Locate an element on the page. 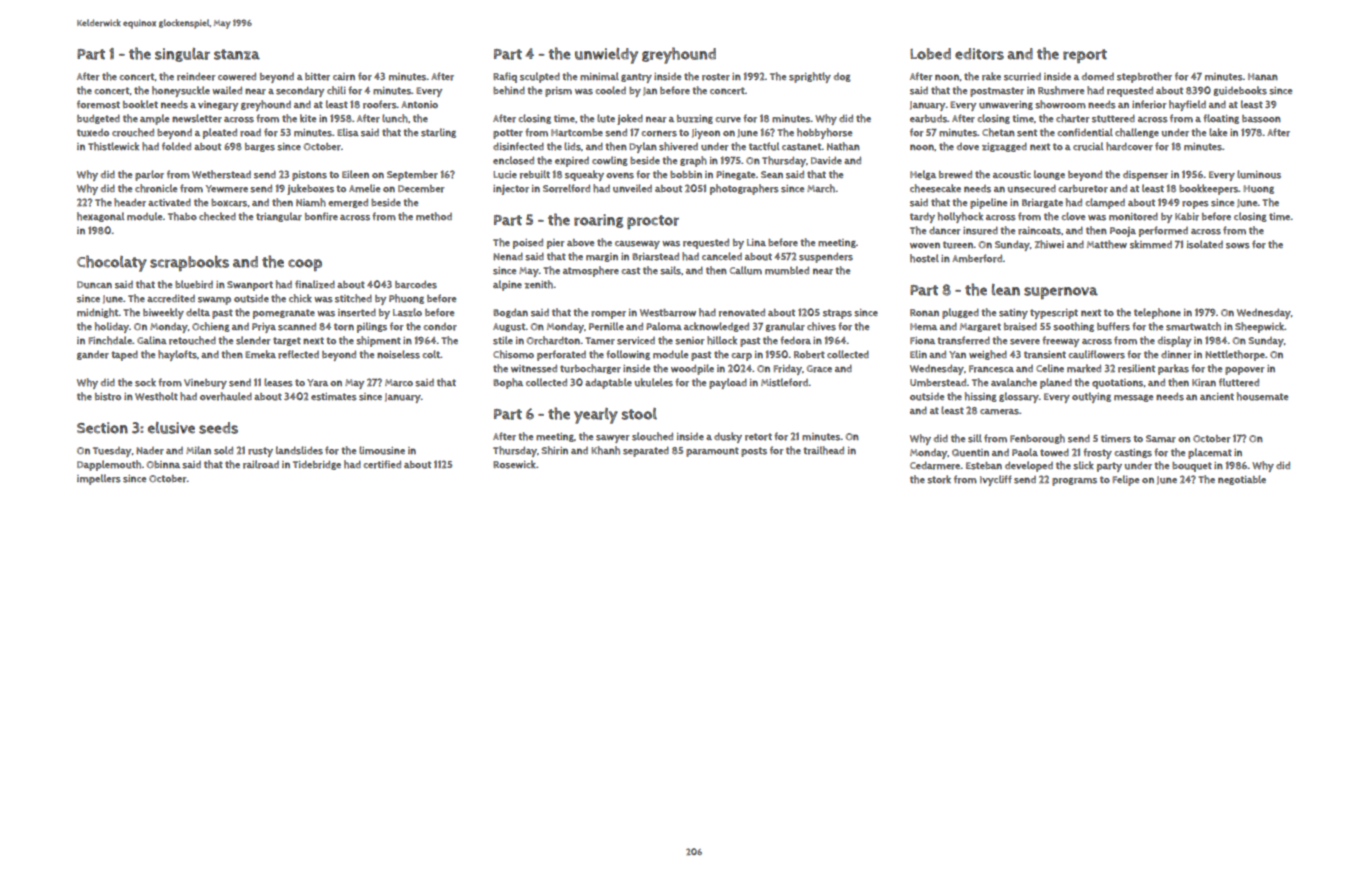 The image size is (1372, 887). lids is located at coordinates (572, 146).
